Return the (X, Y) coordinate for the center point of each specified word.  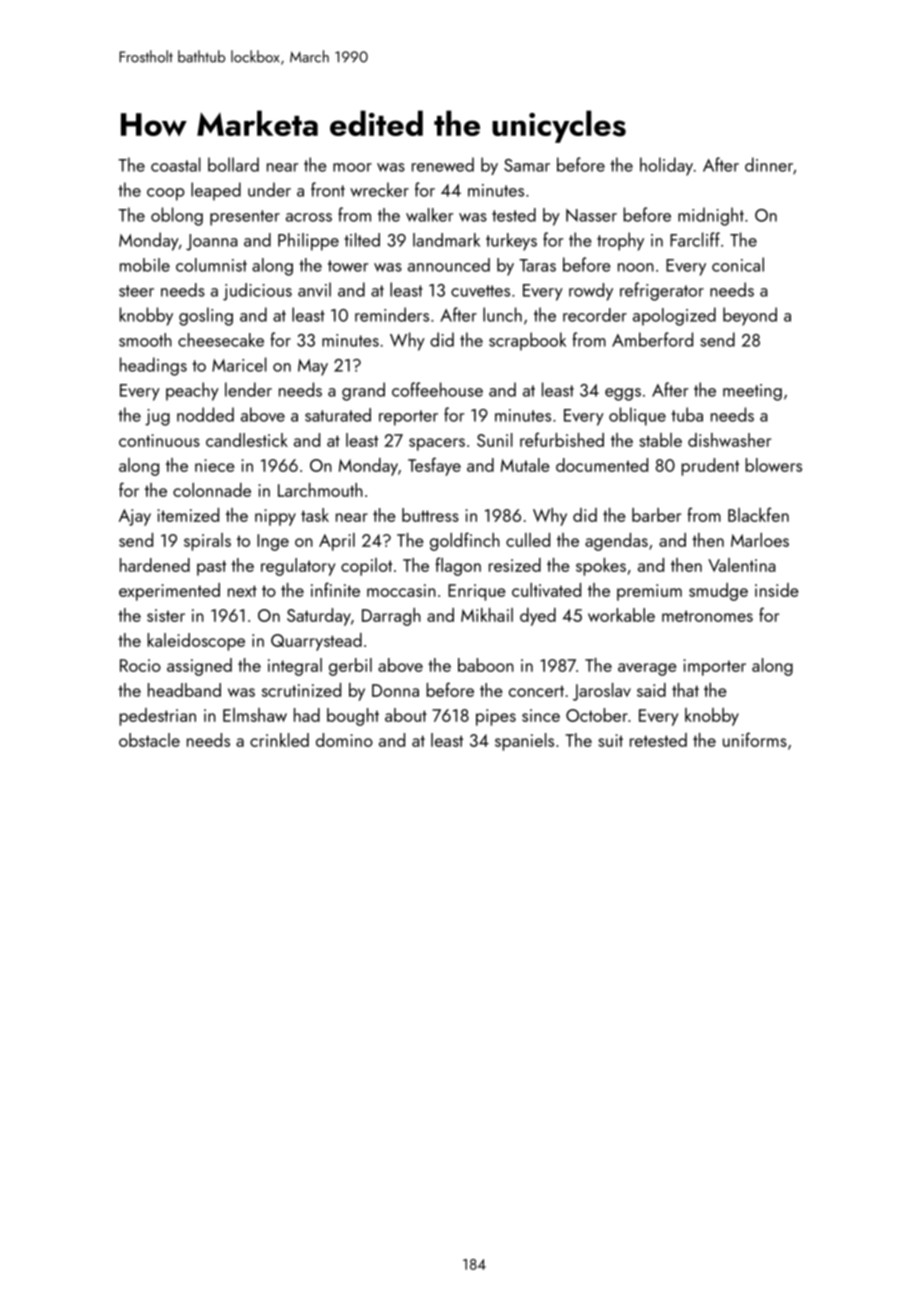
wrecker (379, 189)
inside (777, 590)
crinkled (279, 740)
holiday (666, 166)
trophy (620, 241)
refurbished (562, 439)
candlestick (247, 440)
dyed (538, 617)
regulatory (298, 567)
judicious (257, 292)
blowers (773, 465)
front (328, 189)
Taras (537, 265)
